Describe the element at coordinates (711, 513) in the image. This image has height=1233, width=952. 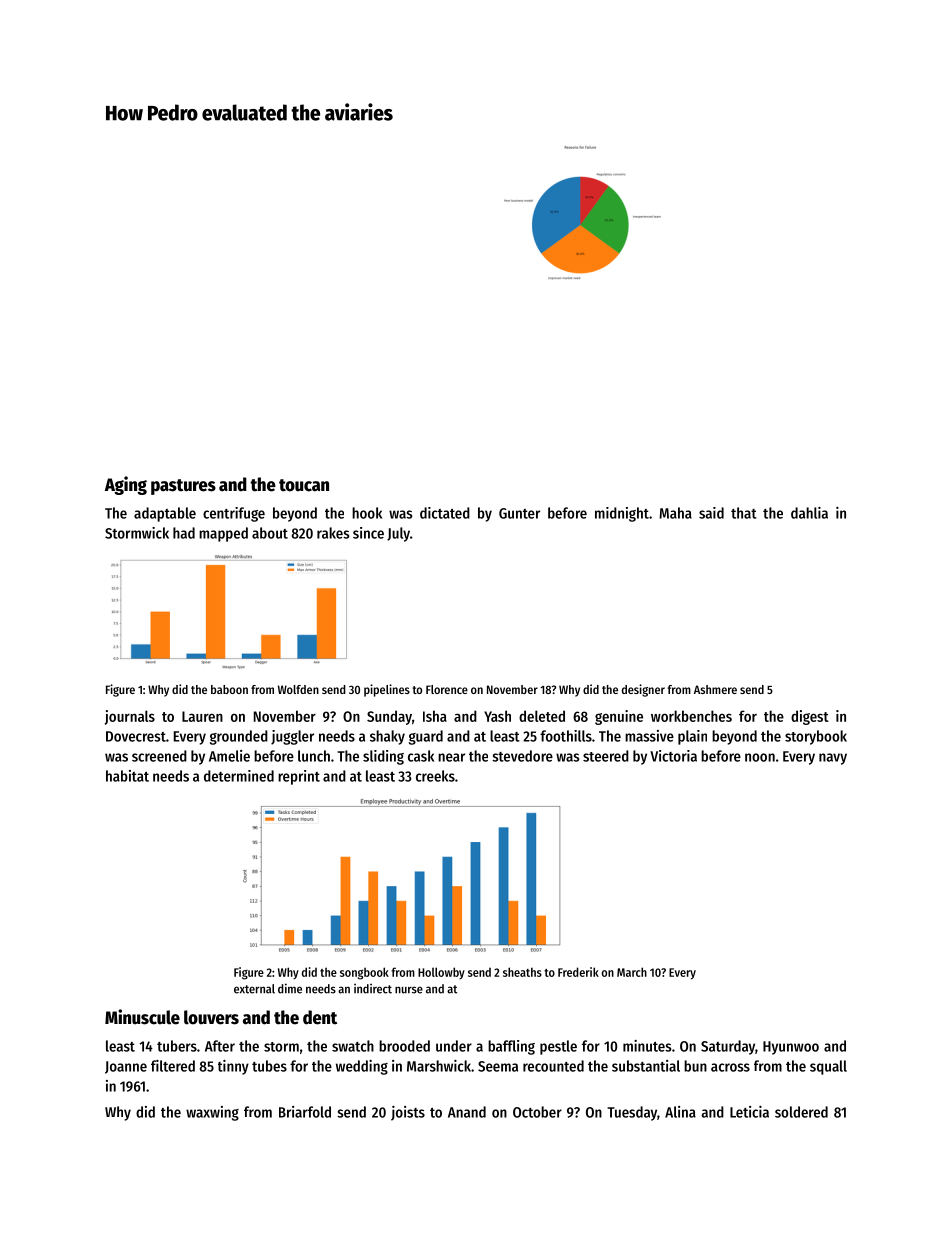
I see `said` at that location.
